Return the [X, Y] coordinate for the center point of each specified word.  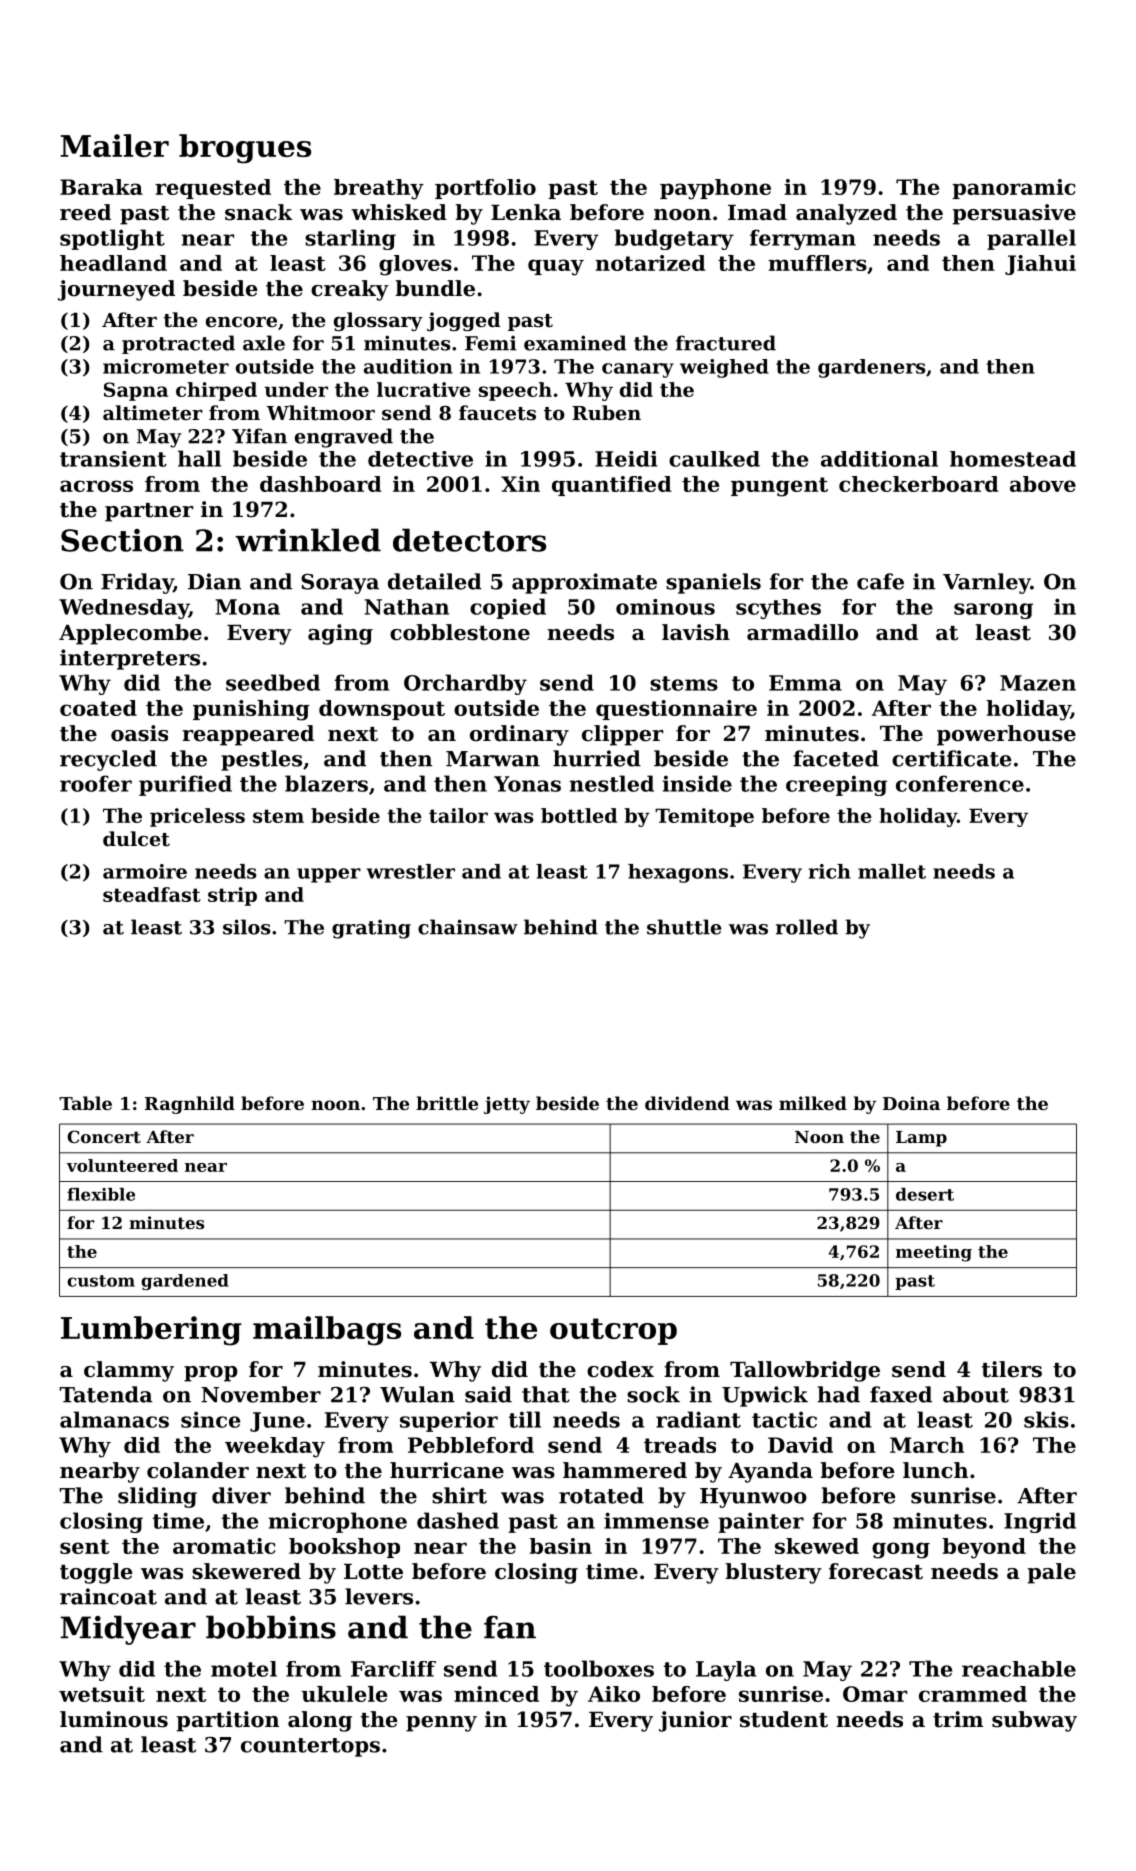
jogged [463, 321]
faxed [901, 1394]
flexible [101, 1194]
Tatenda [106, 1394]
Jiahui [1040, 265]
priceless [197, 817]
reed [85, 212]
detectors [469, 540]
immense [656, 1520]
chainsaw [468, 927]
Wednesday [124, 609]
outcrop [613, 1331]
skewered [246, 1571]
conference [960, 783]
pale [1052, 1573]
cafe [880, 581]
